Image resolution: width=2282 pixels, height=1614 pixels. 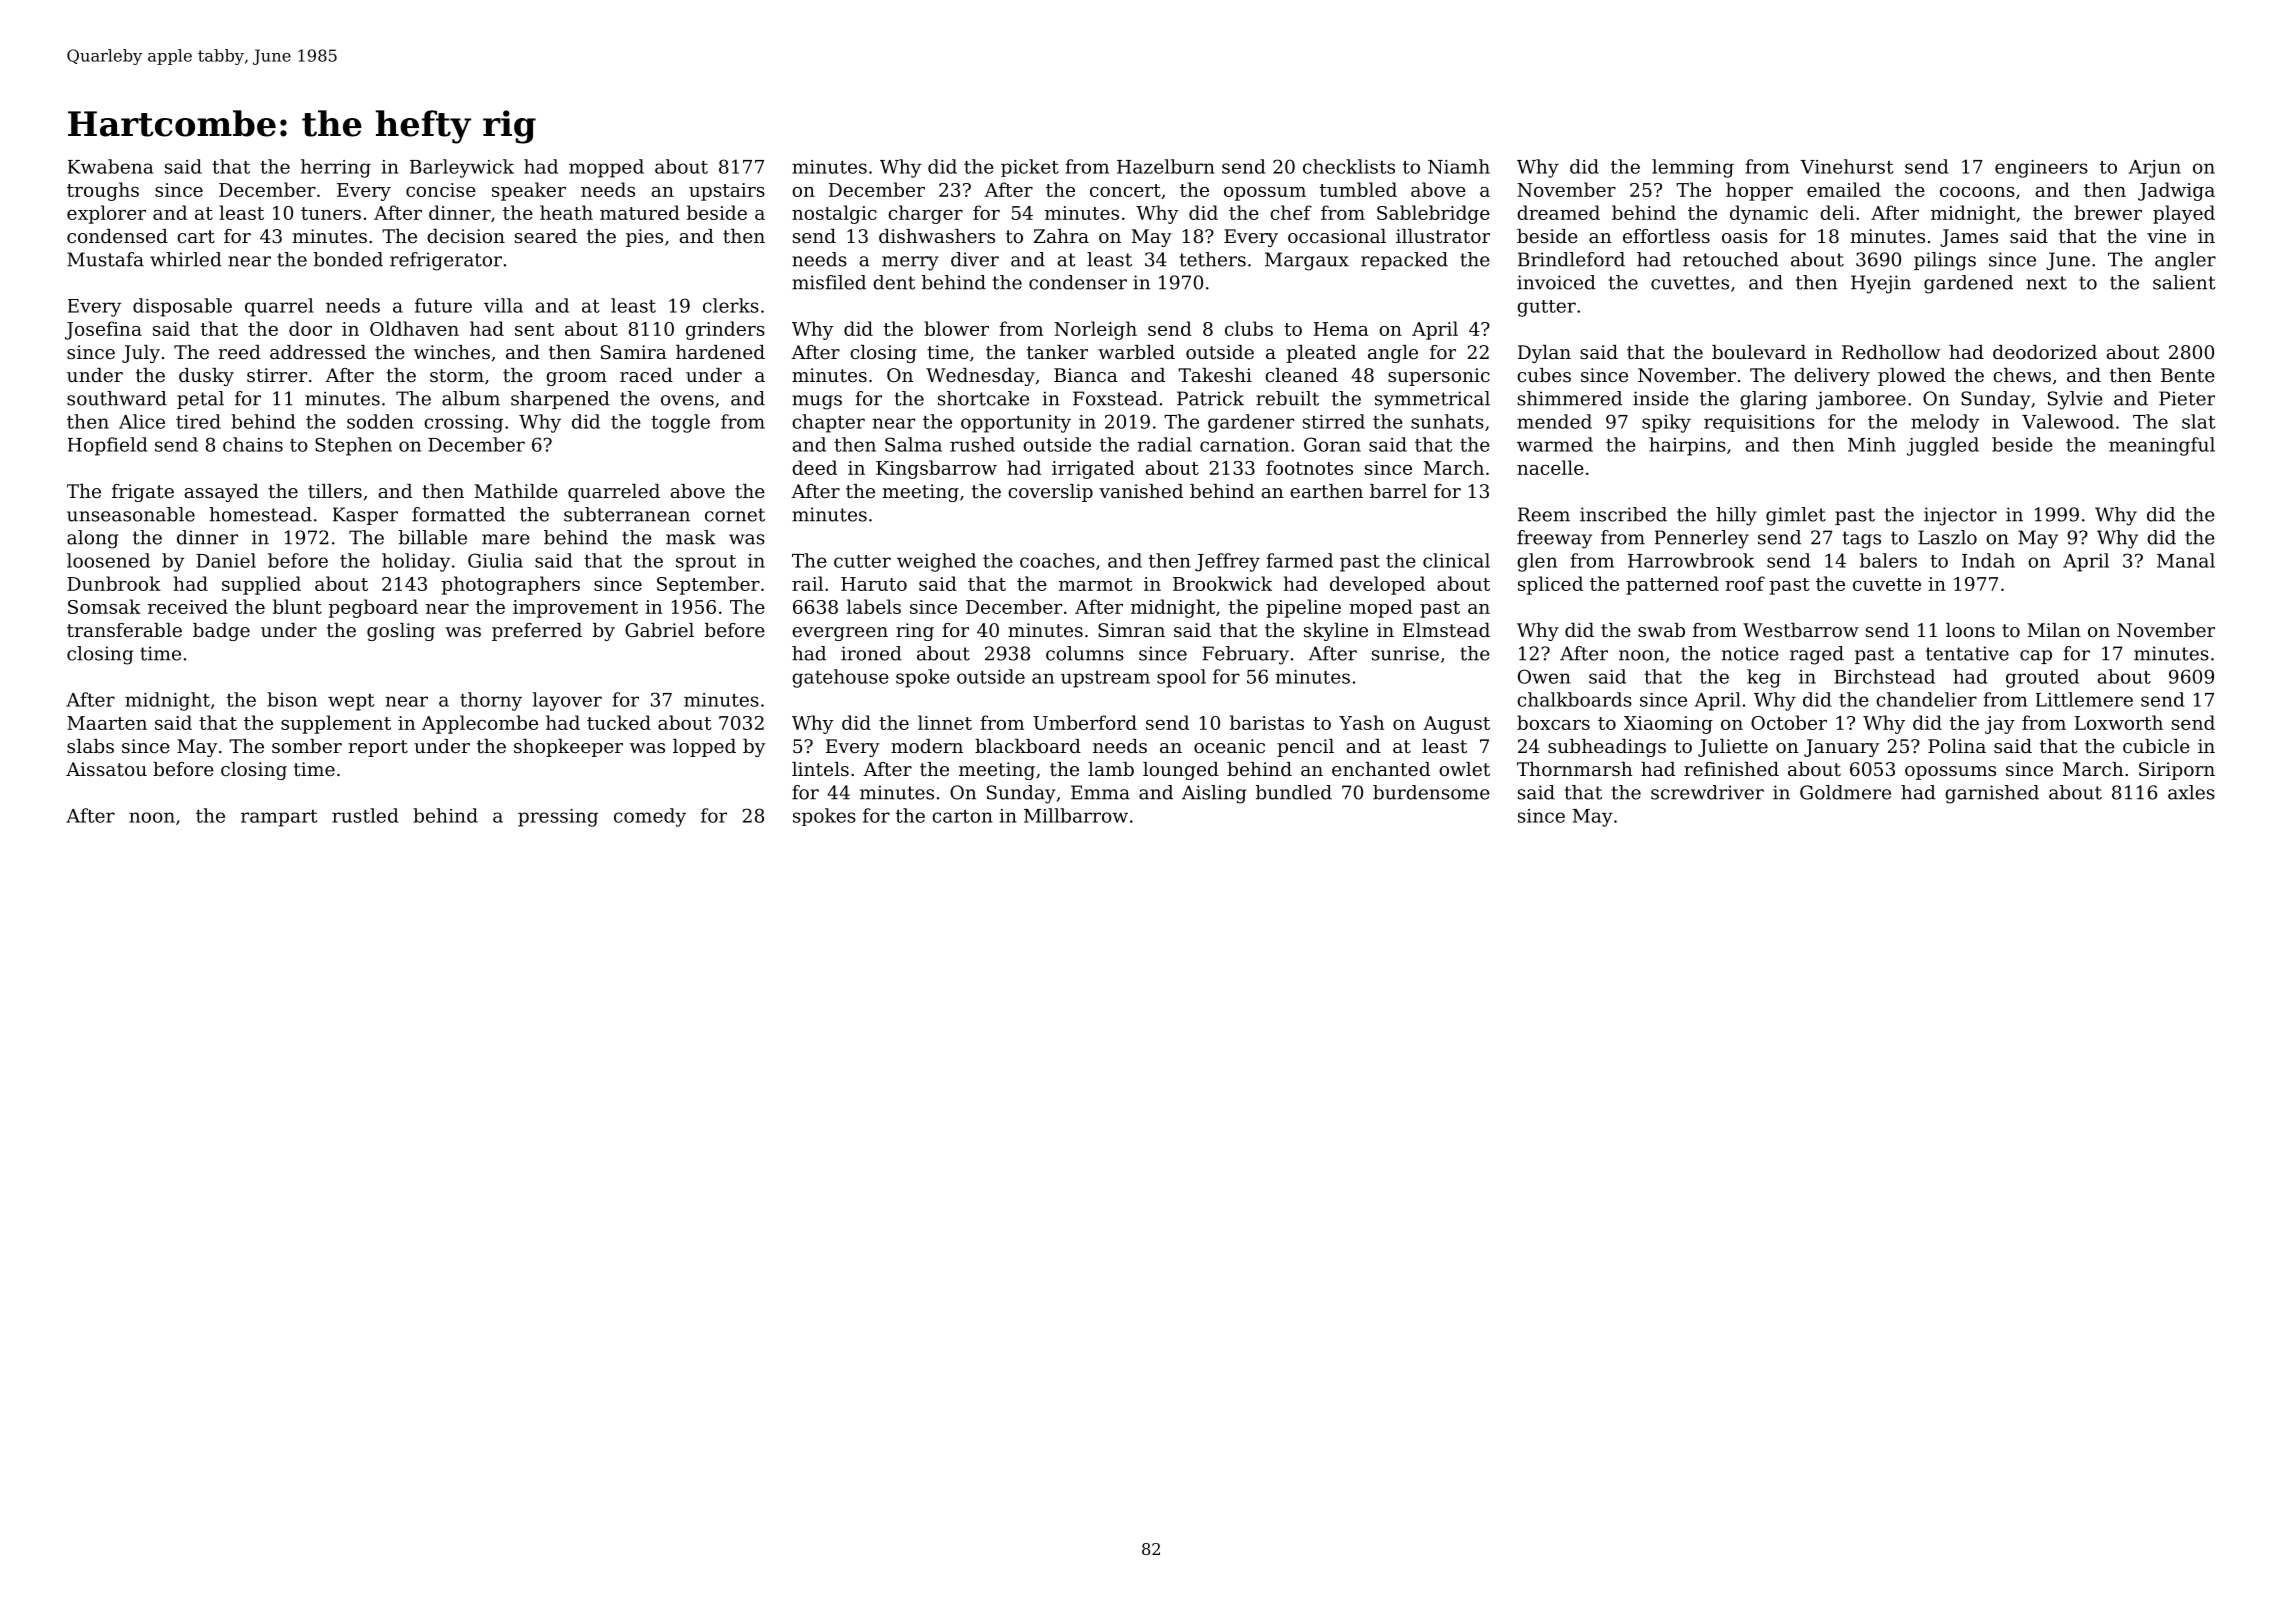 What do you see at coordinates (186, 259) in the document?
I see `whirled` at bounding box center [186, 259].
